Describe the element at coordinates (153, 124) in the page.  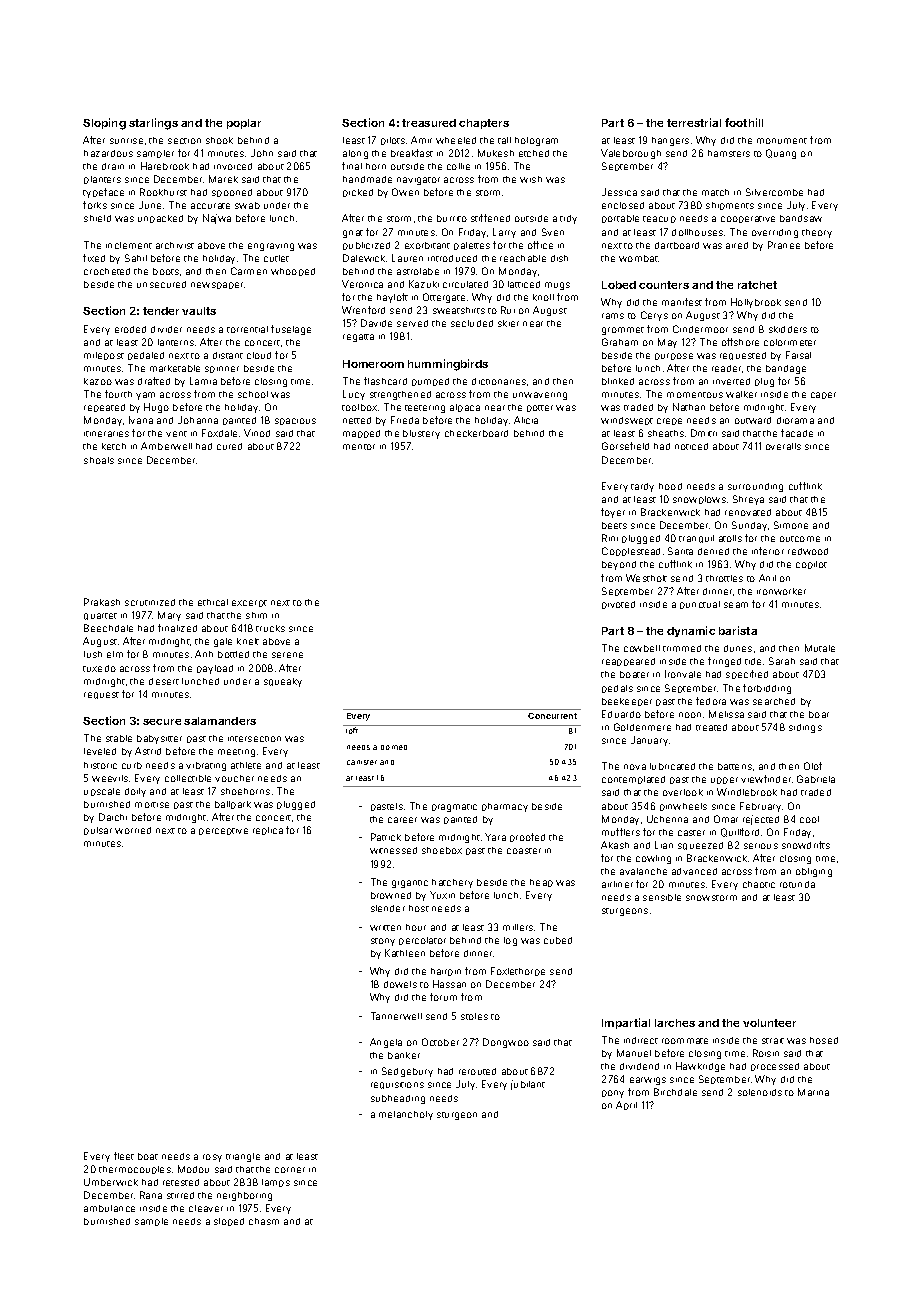
I see `starlings` at that location.
